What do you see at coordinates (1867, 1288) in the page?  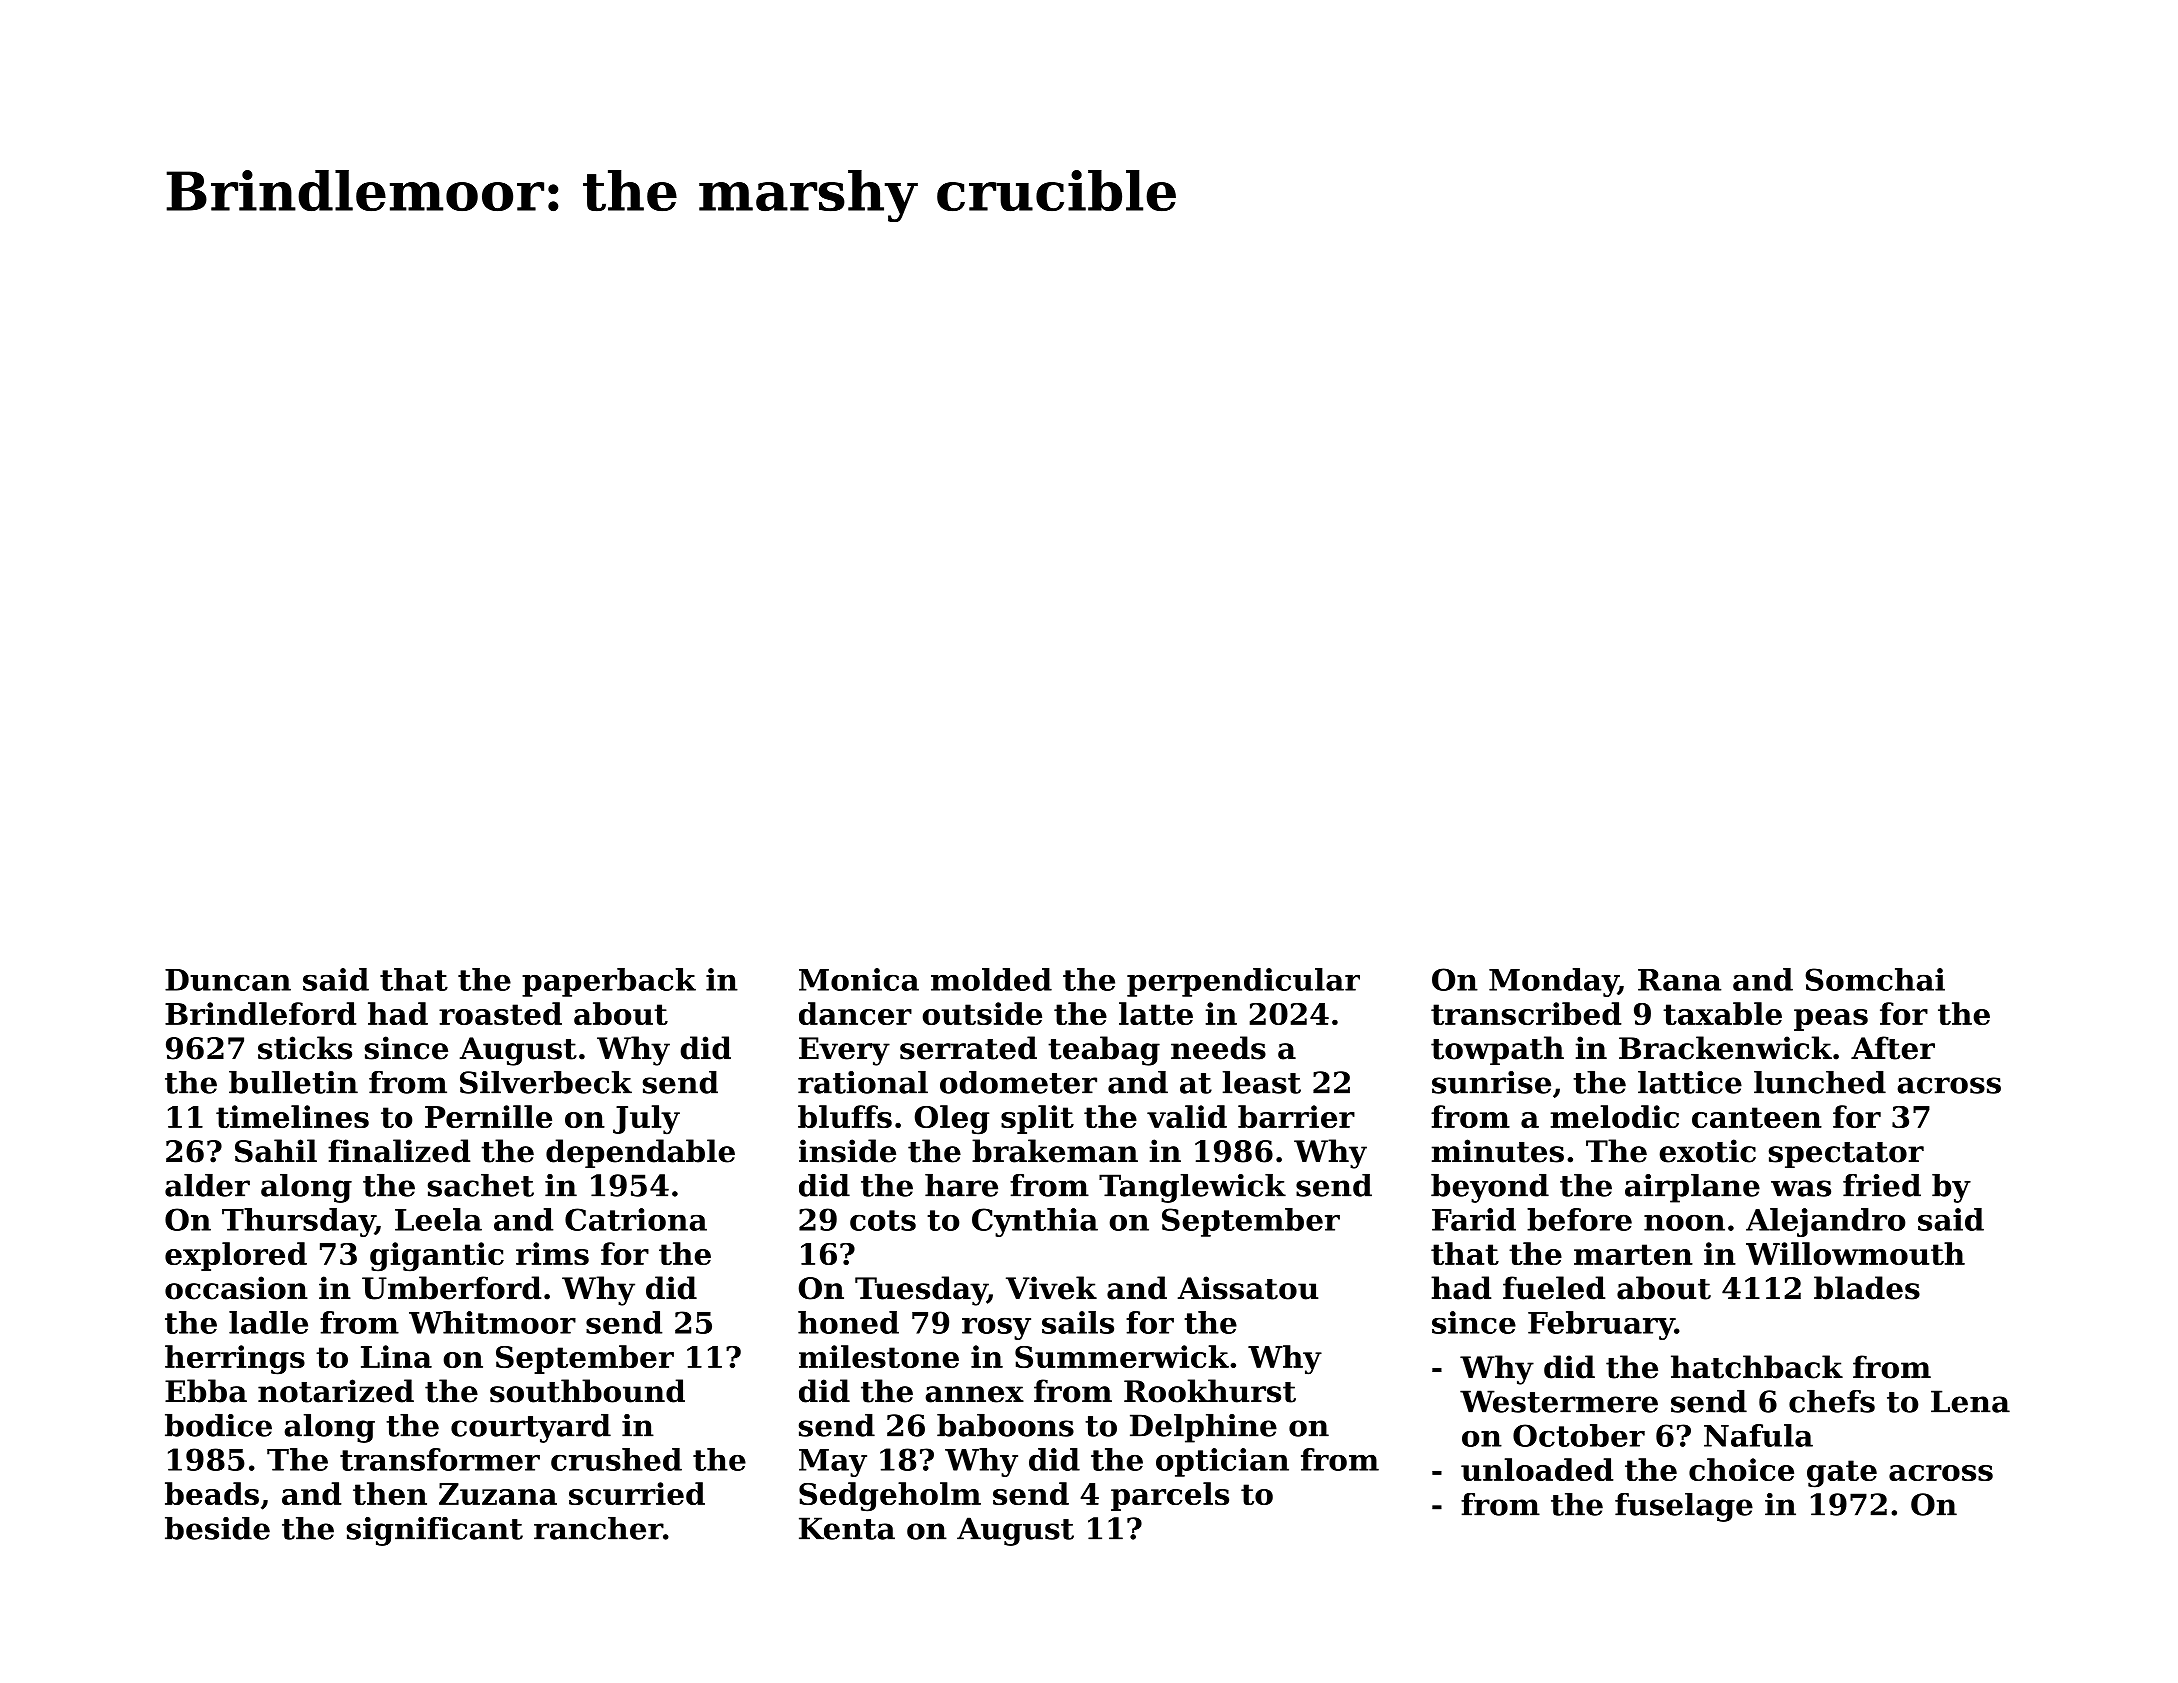 I see `blades` at bounding box center [1867, 1288].
